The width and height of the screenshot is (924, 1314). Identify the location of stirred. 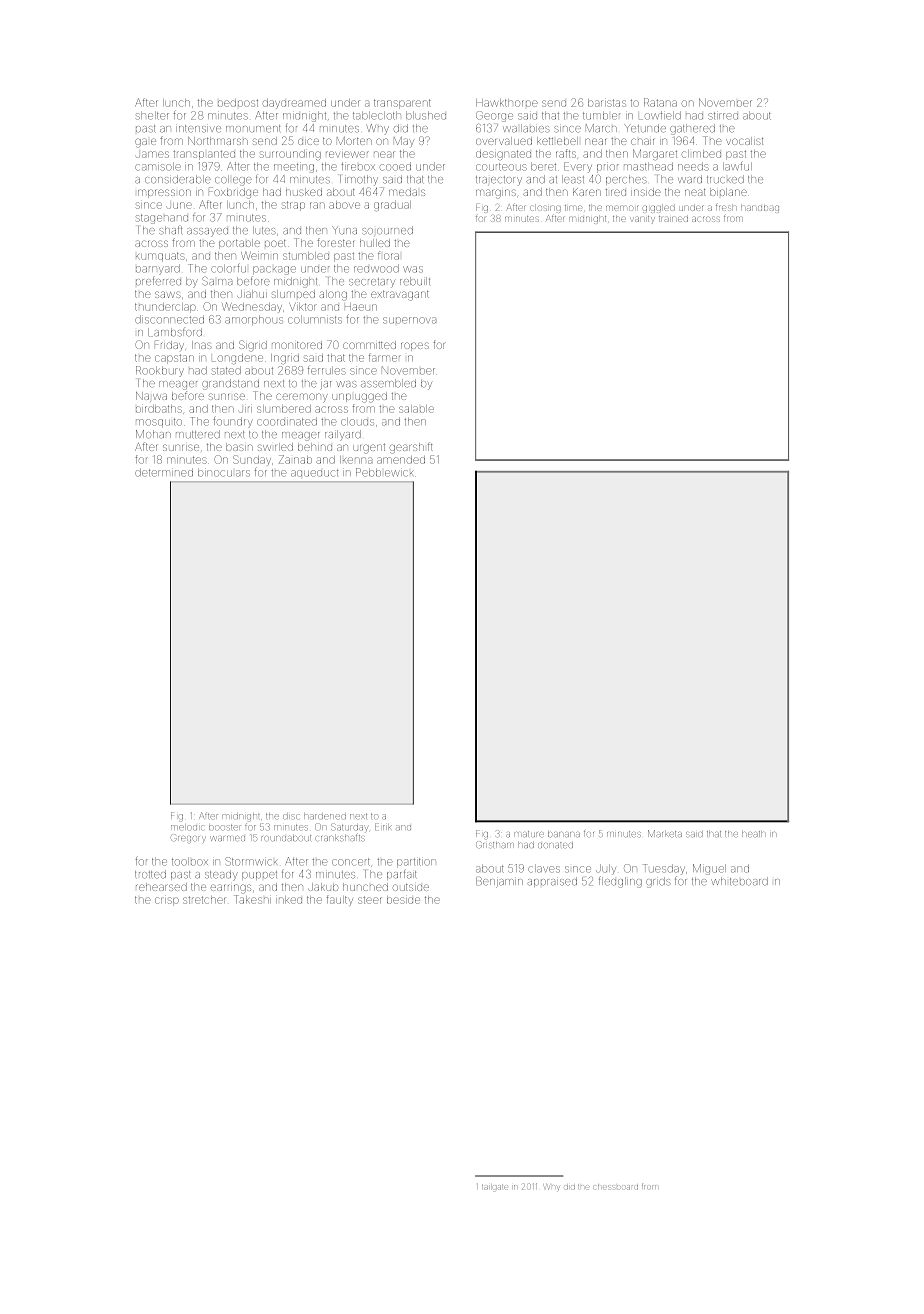
(723, 116).
